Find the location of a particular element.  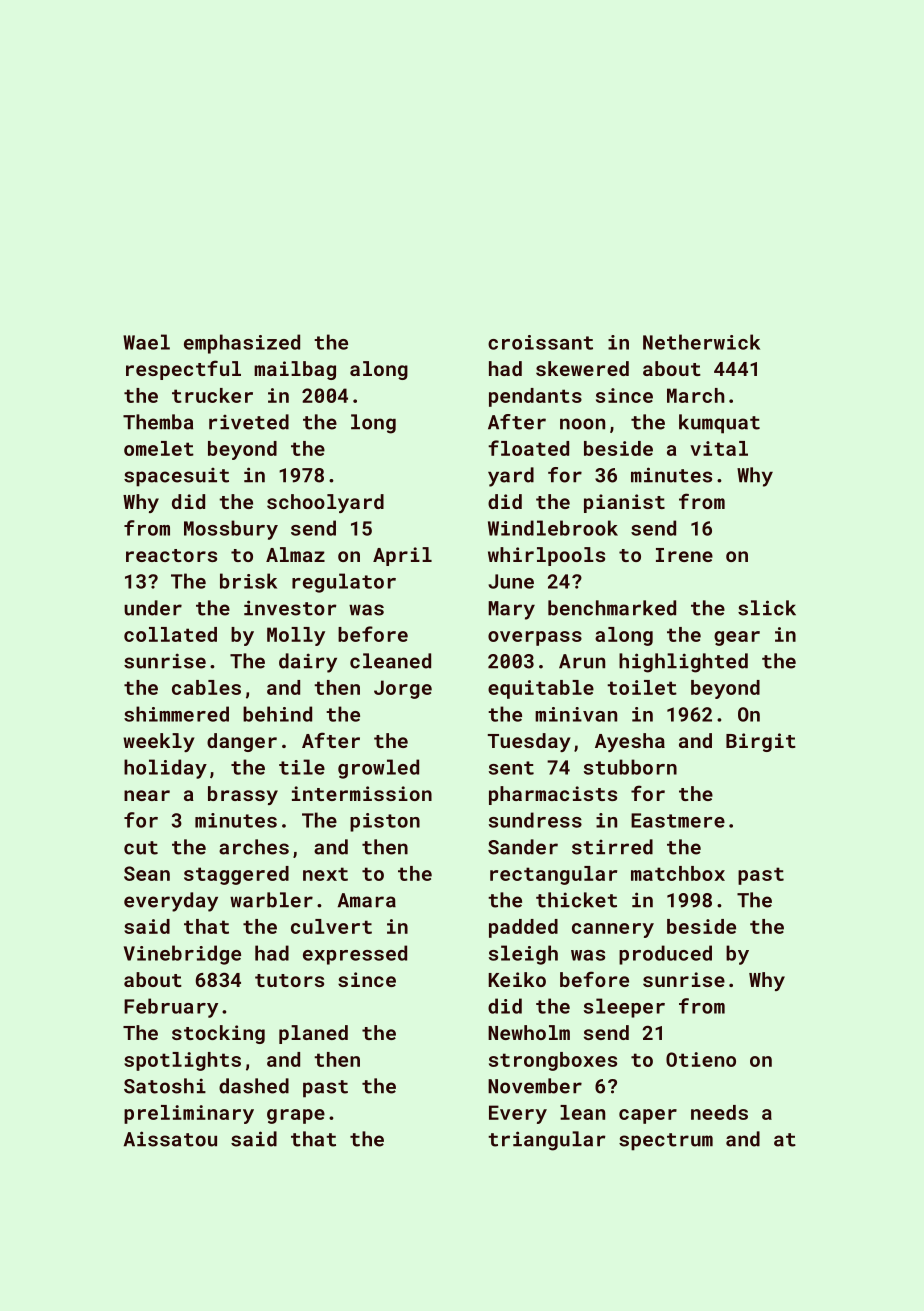

November is located at coordinates (535, 1086).
